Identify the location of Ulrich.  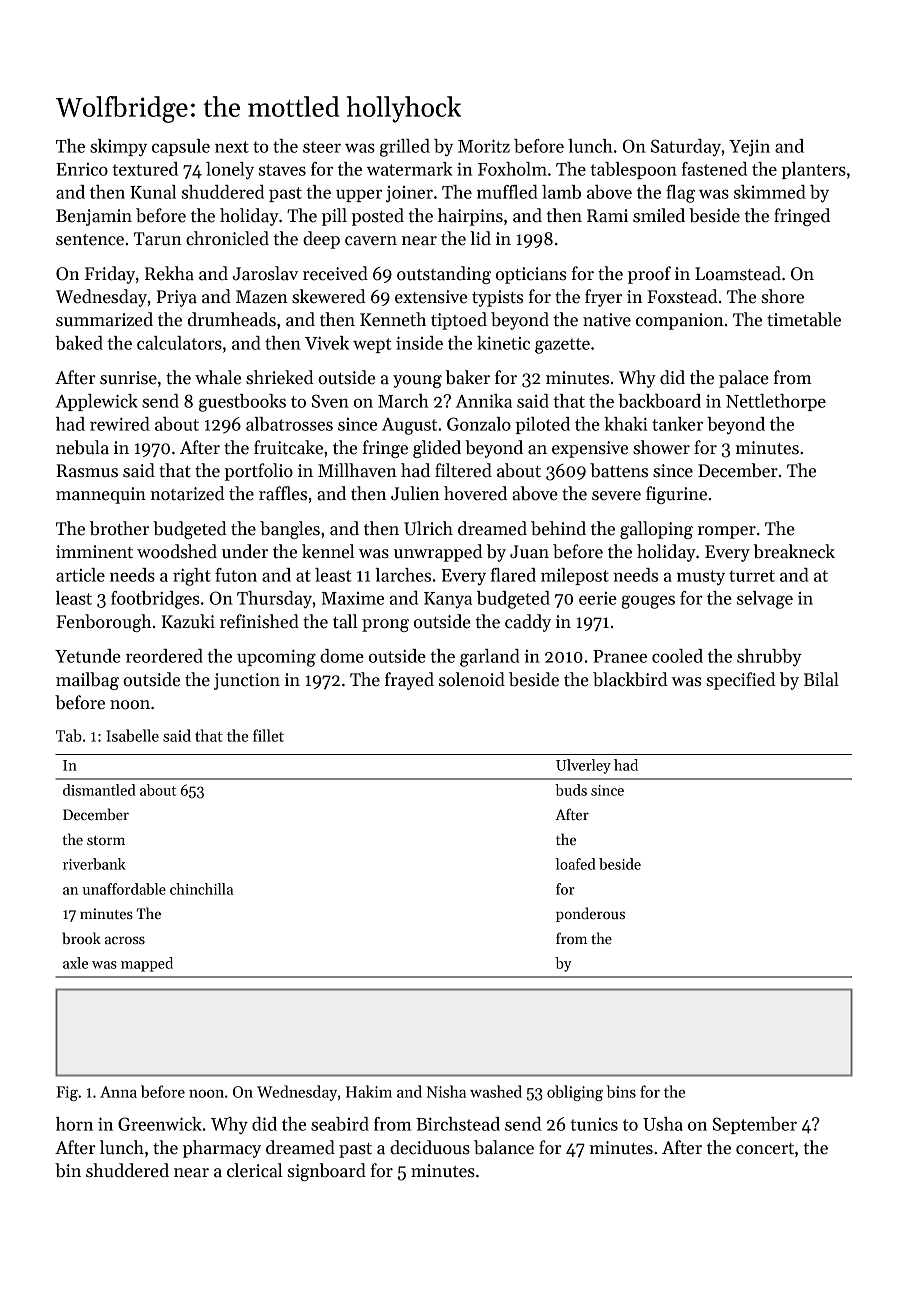
(428, 528).
